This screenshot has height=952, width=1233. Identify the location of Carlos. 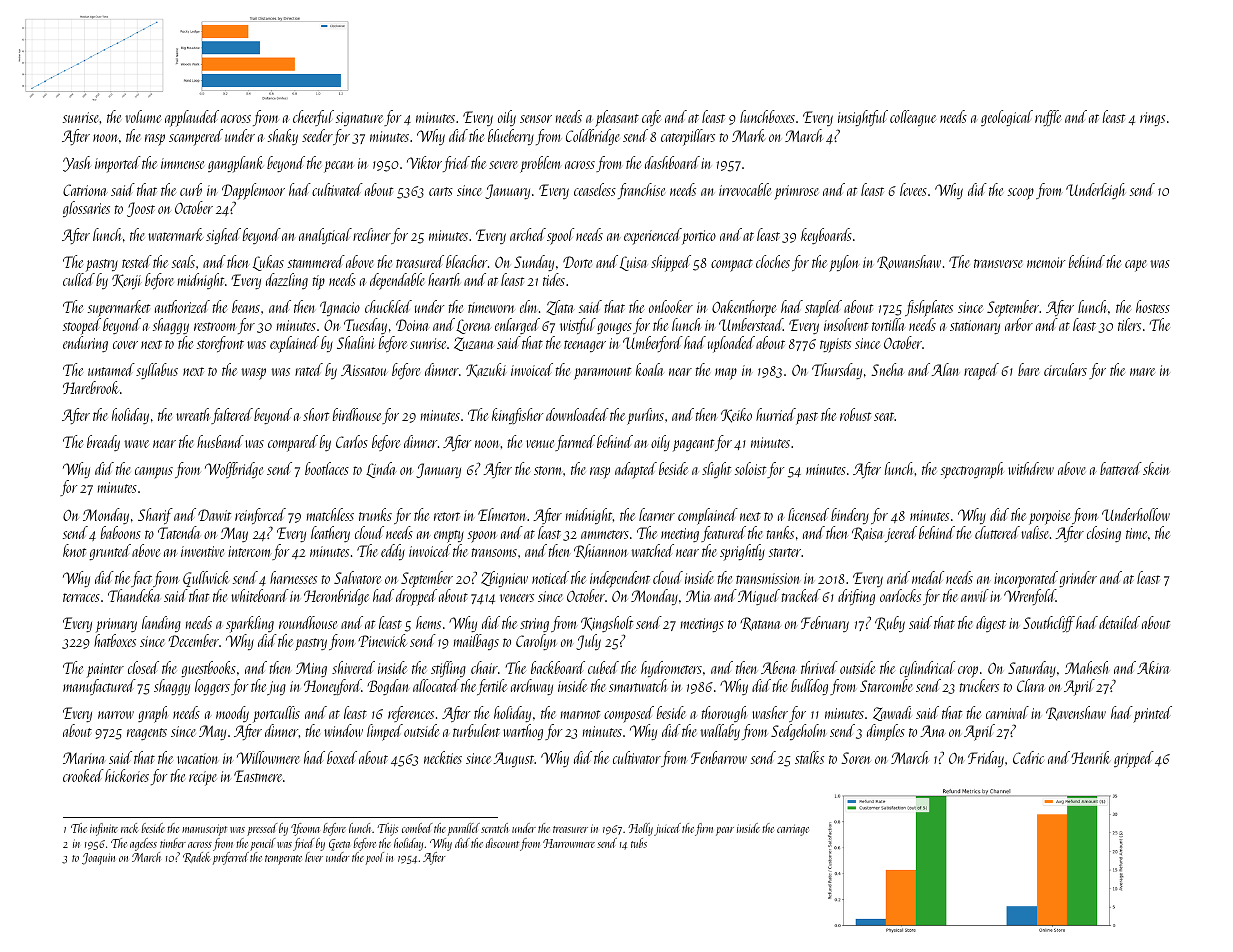
(352, 441).
